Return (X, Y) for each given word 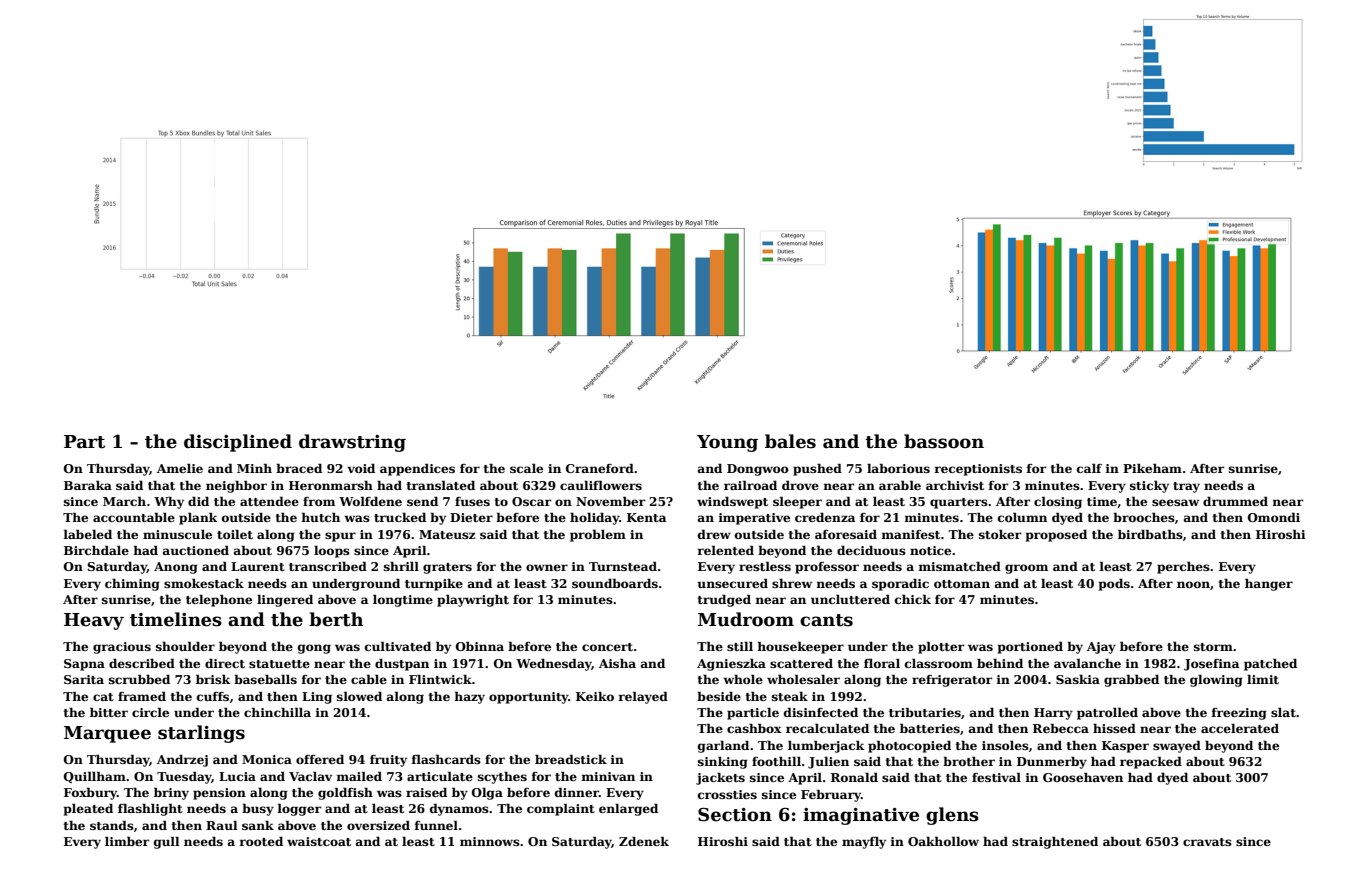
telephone (219, 600)
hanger (1269, 584)
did (198, 501)
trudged (724, 600)
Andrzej (182, 760)
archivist (955, 485)
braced (299, 468)
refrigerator (952, 681)
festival (996, 777)
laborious (898, 468)
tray (1186, 487)
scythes (502, 778)
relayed (643, 697)
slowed (359, 696)
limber (127, 841)
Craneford (600, 468)
